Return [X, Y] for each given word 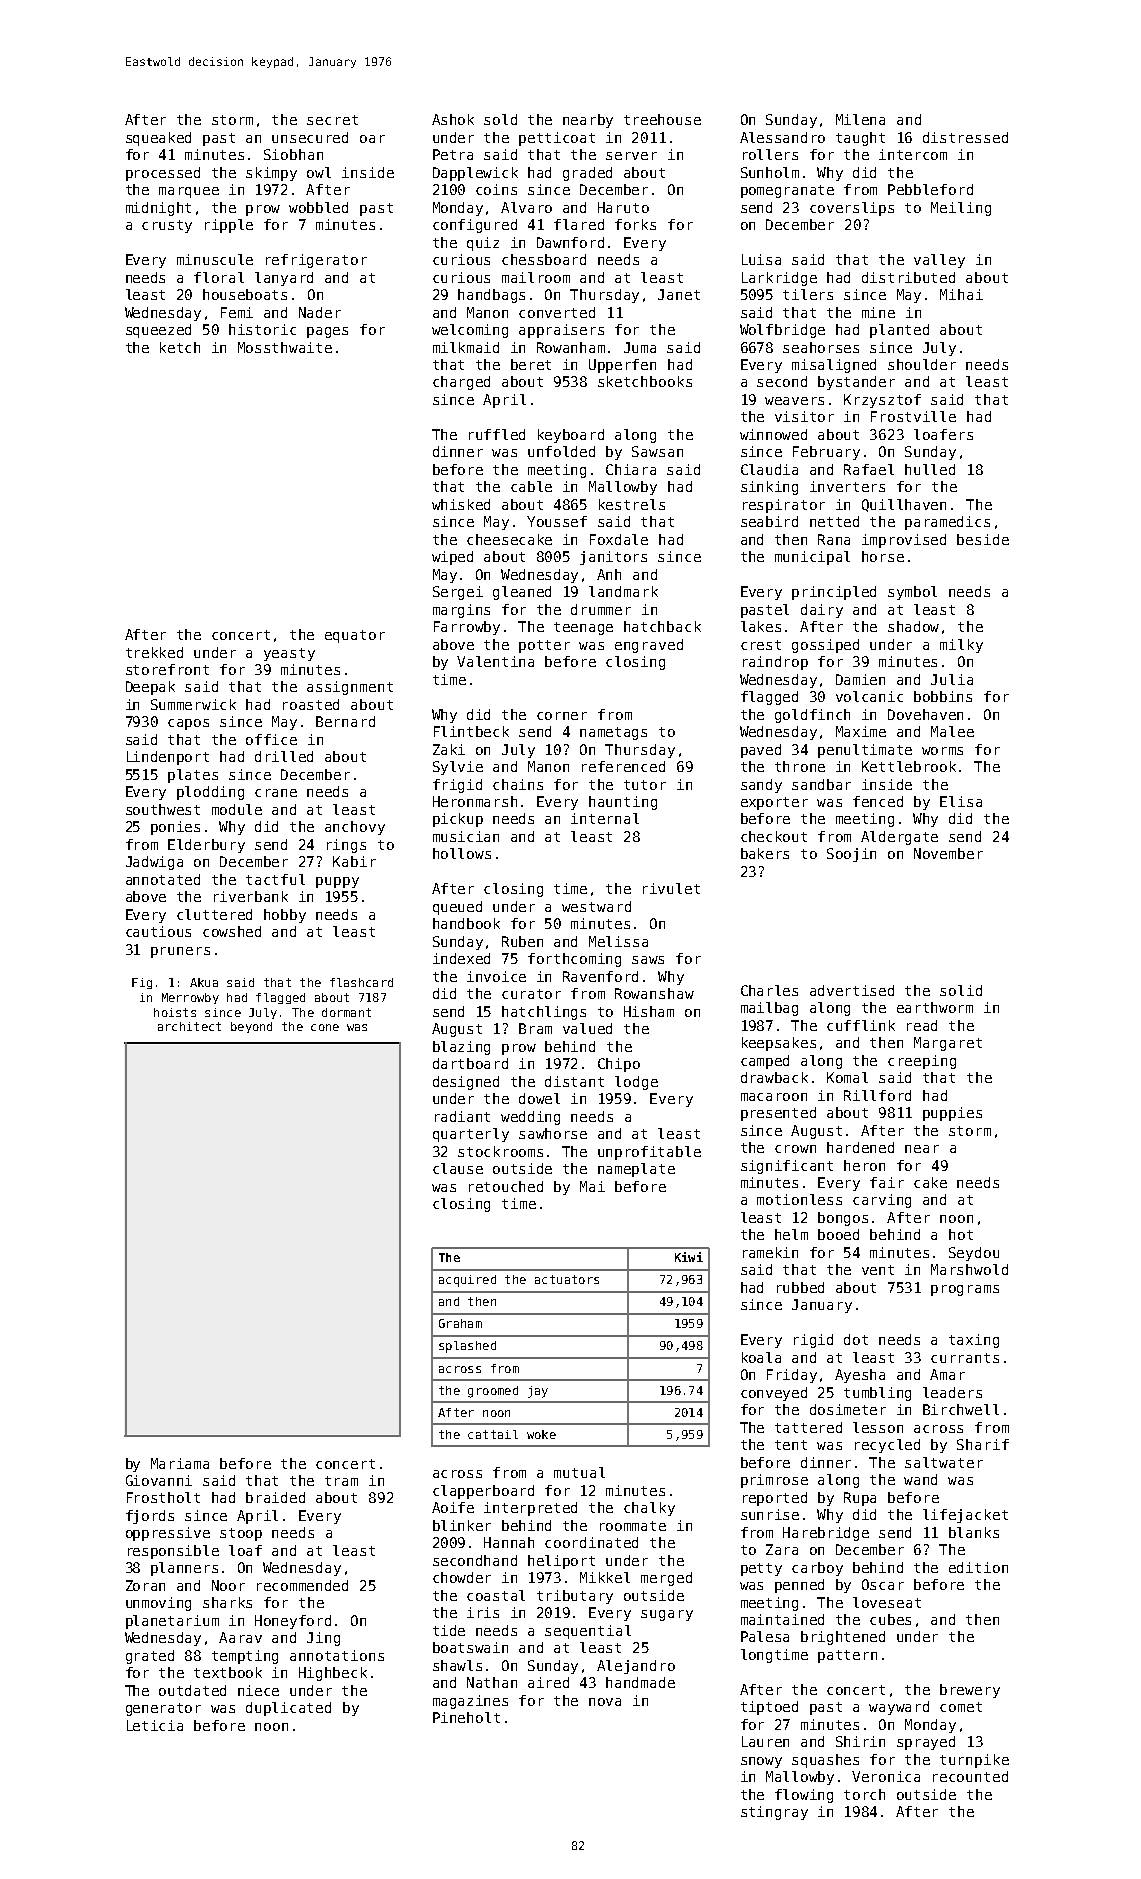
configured [475, 226]
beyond [251, 1027]
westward [596, 906]
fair [887, 1182]
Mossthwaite [285, 347]
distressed [965, 137]
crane [276, 793]
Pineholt [466, 1717]
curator [531, 994]
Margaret [948, 1044]
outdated [192, 1690]
